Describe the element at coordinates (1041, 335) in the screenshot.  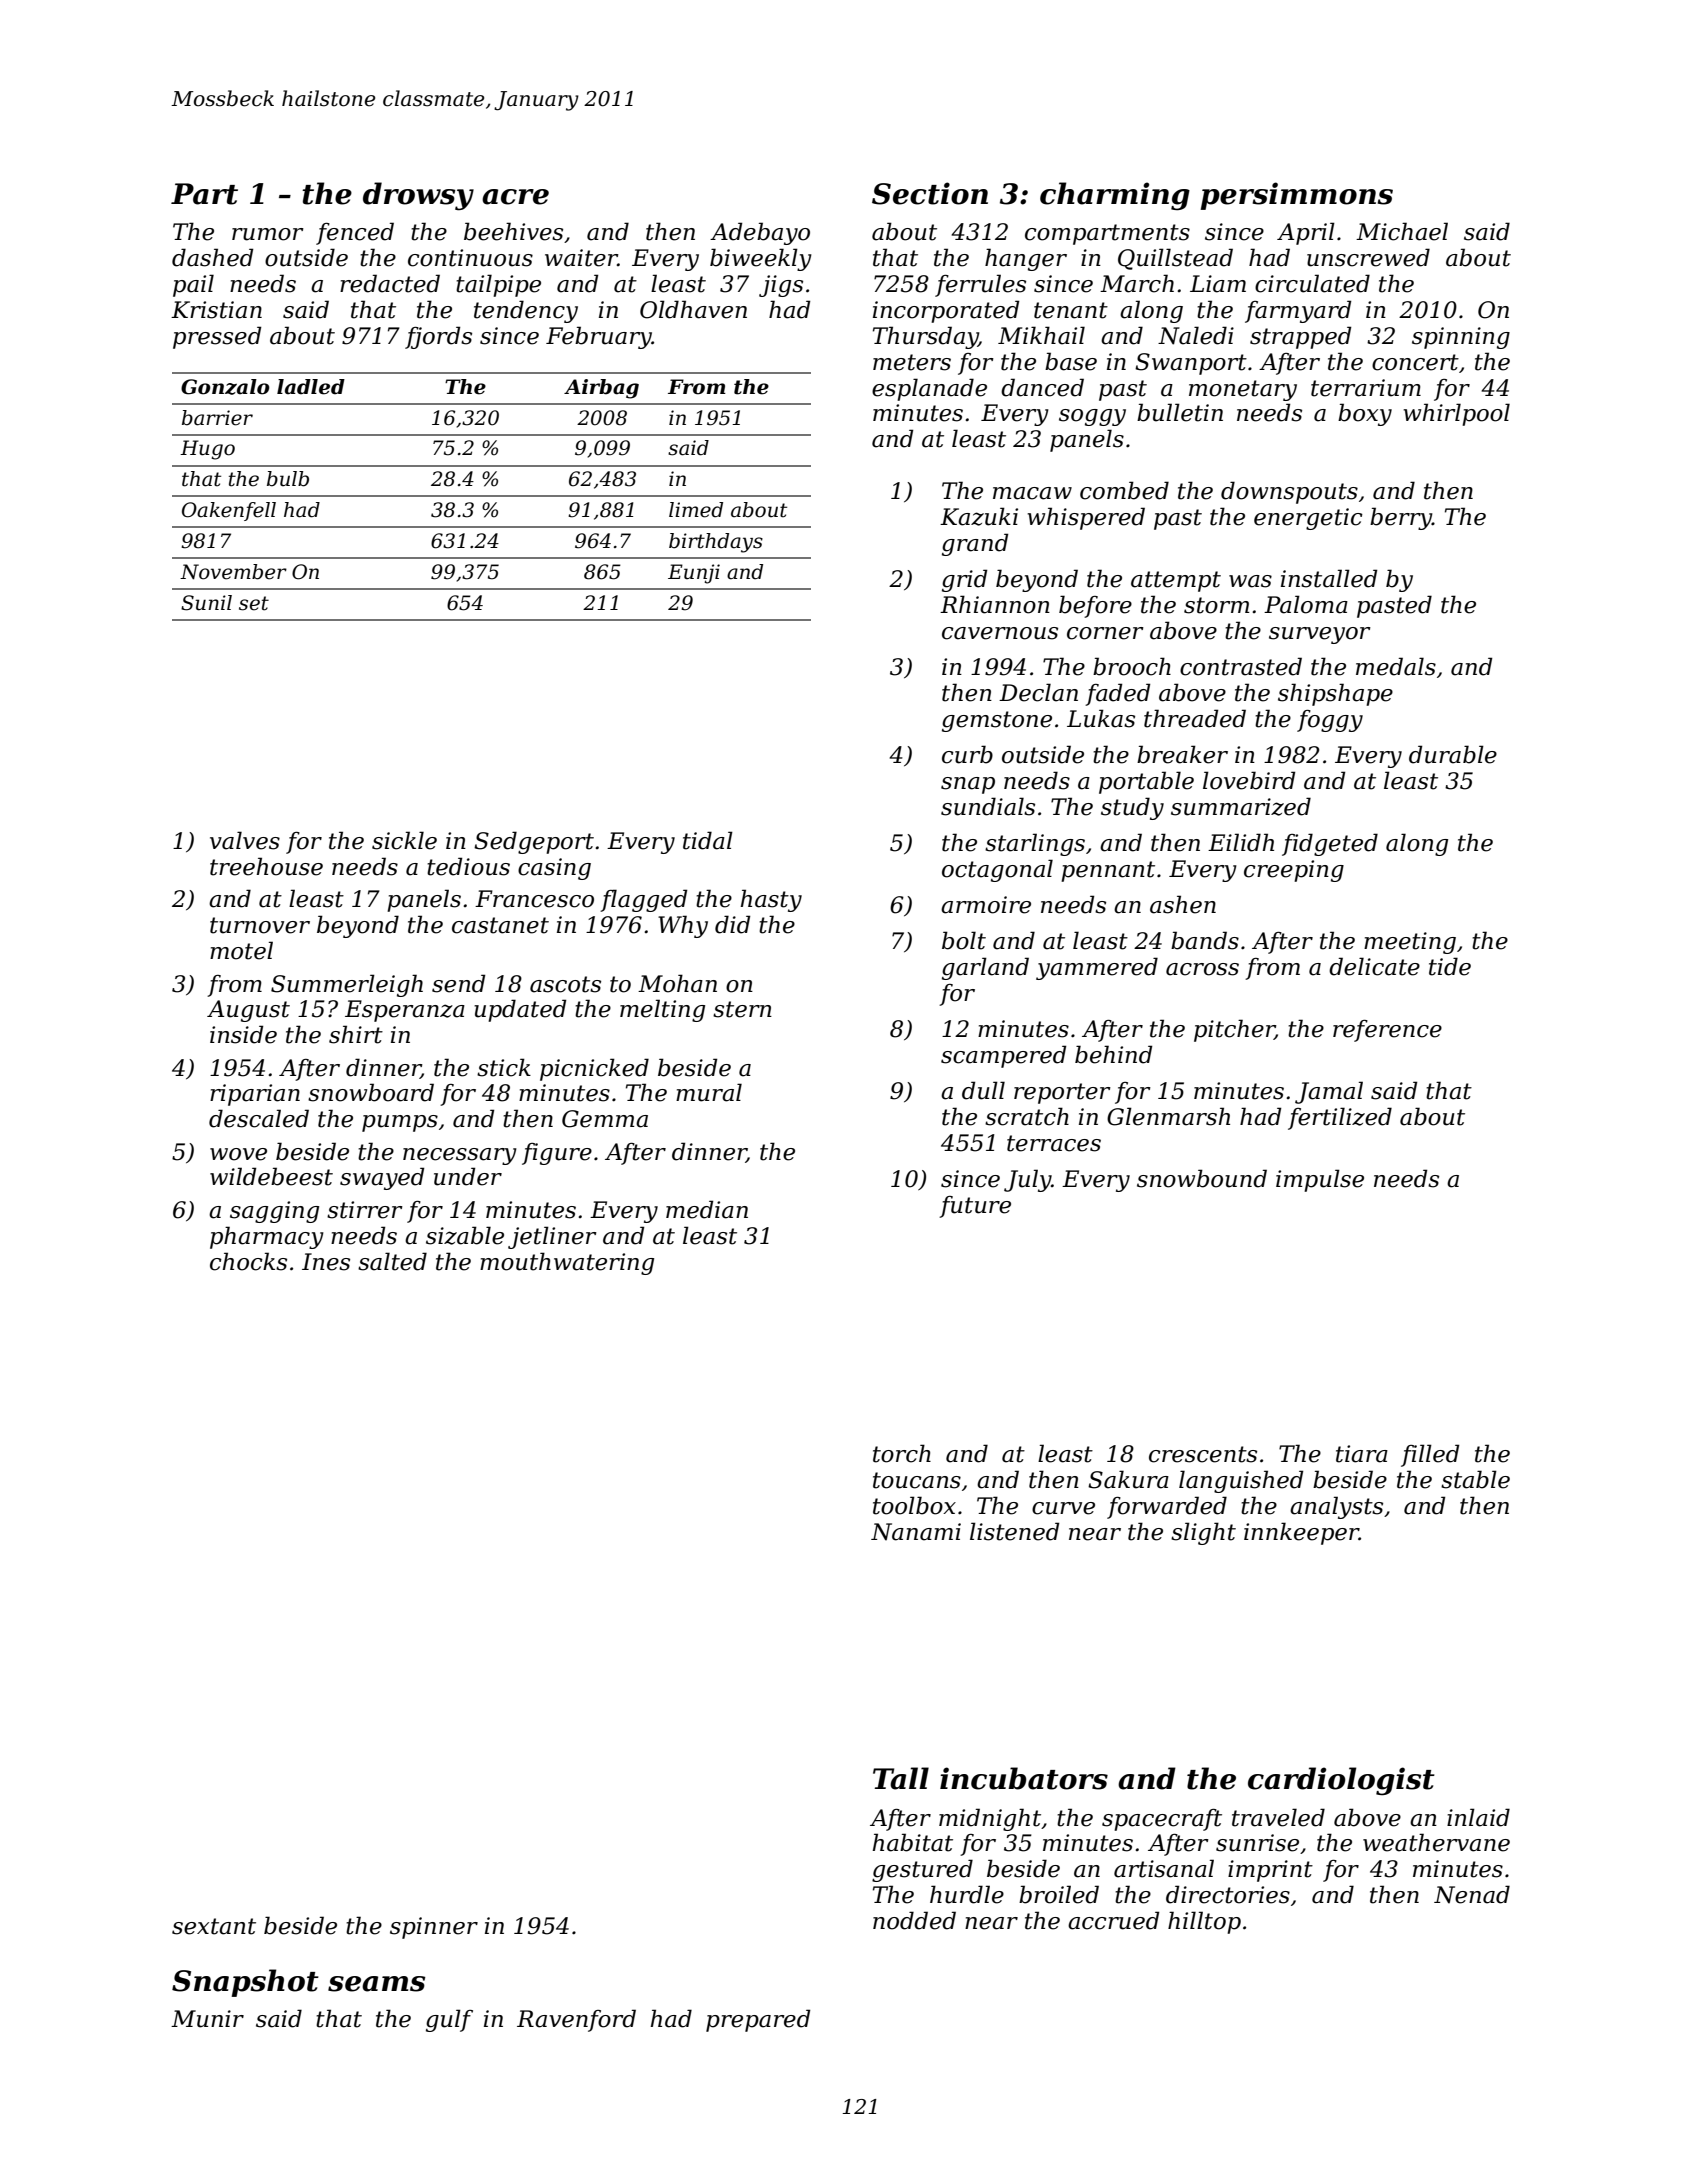
I see `Mikhail` at that location.
